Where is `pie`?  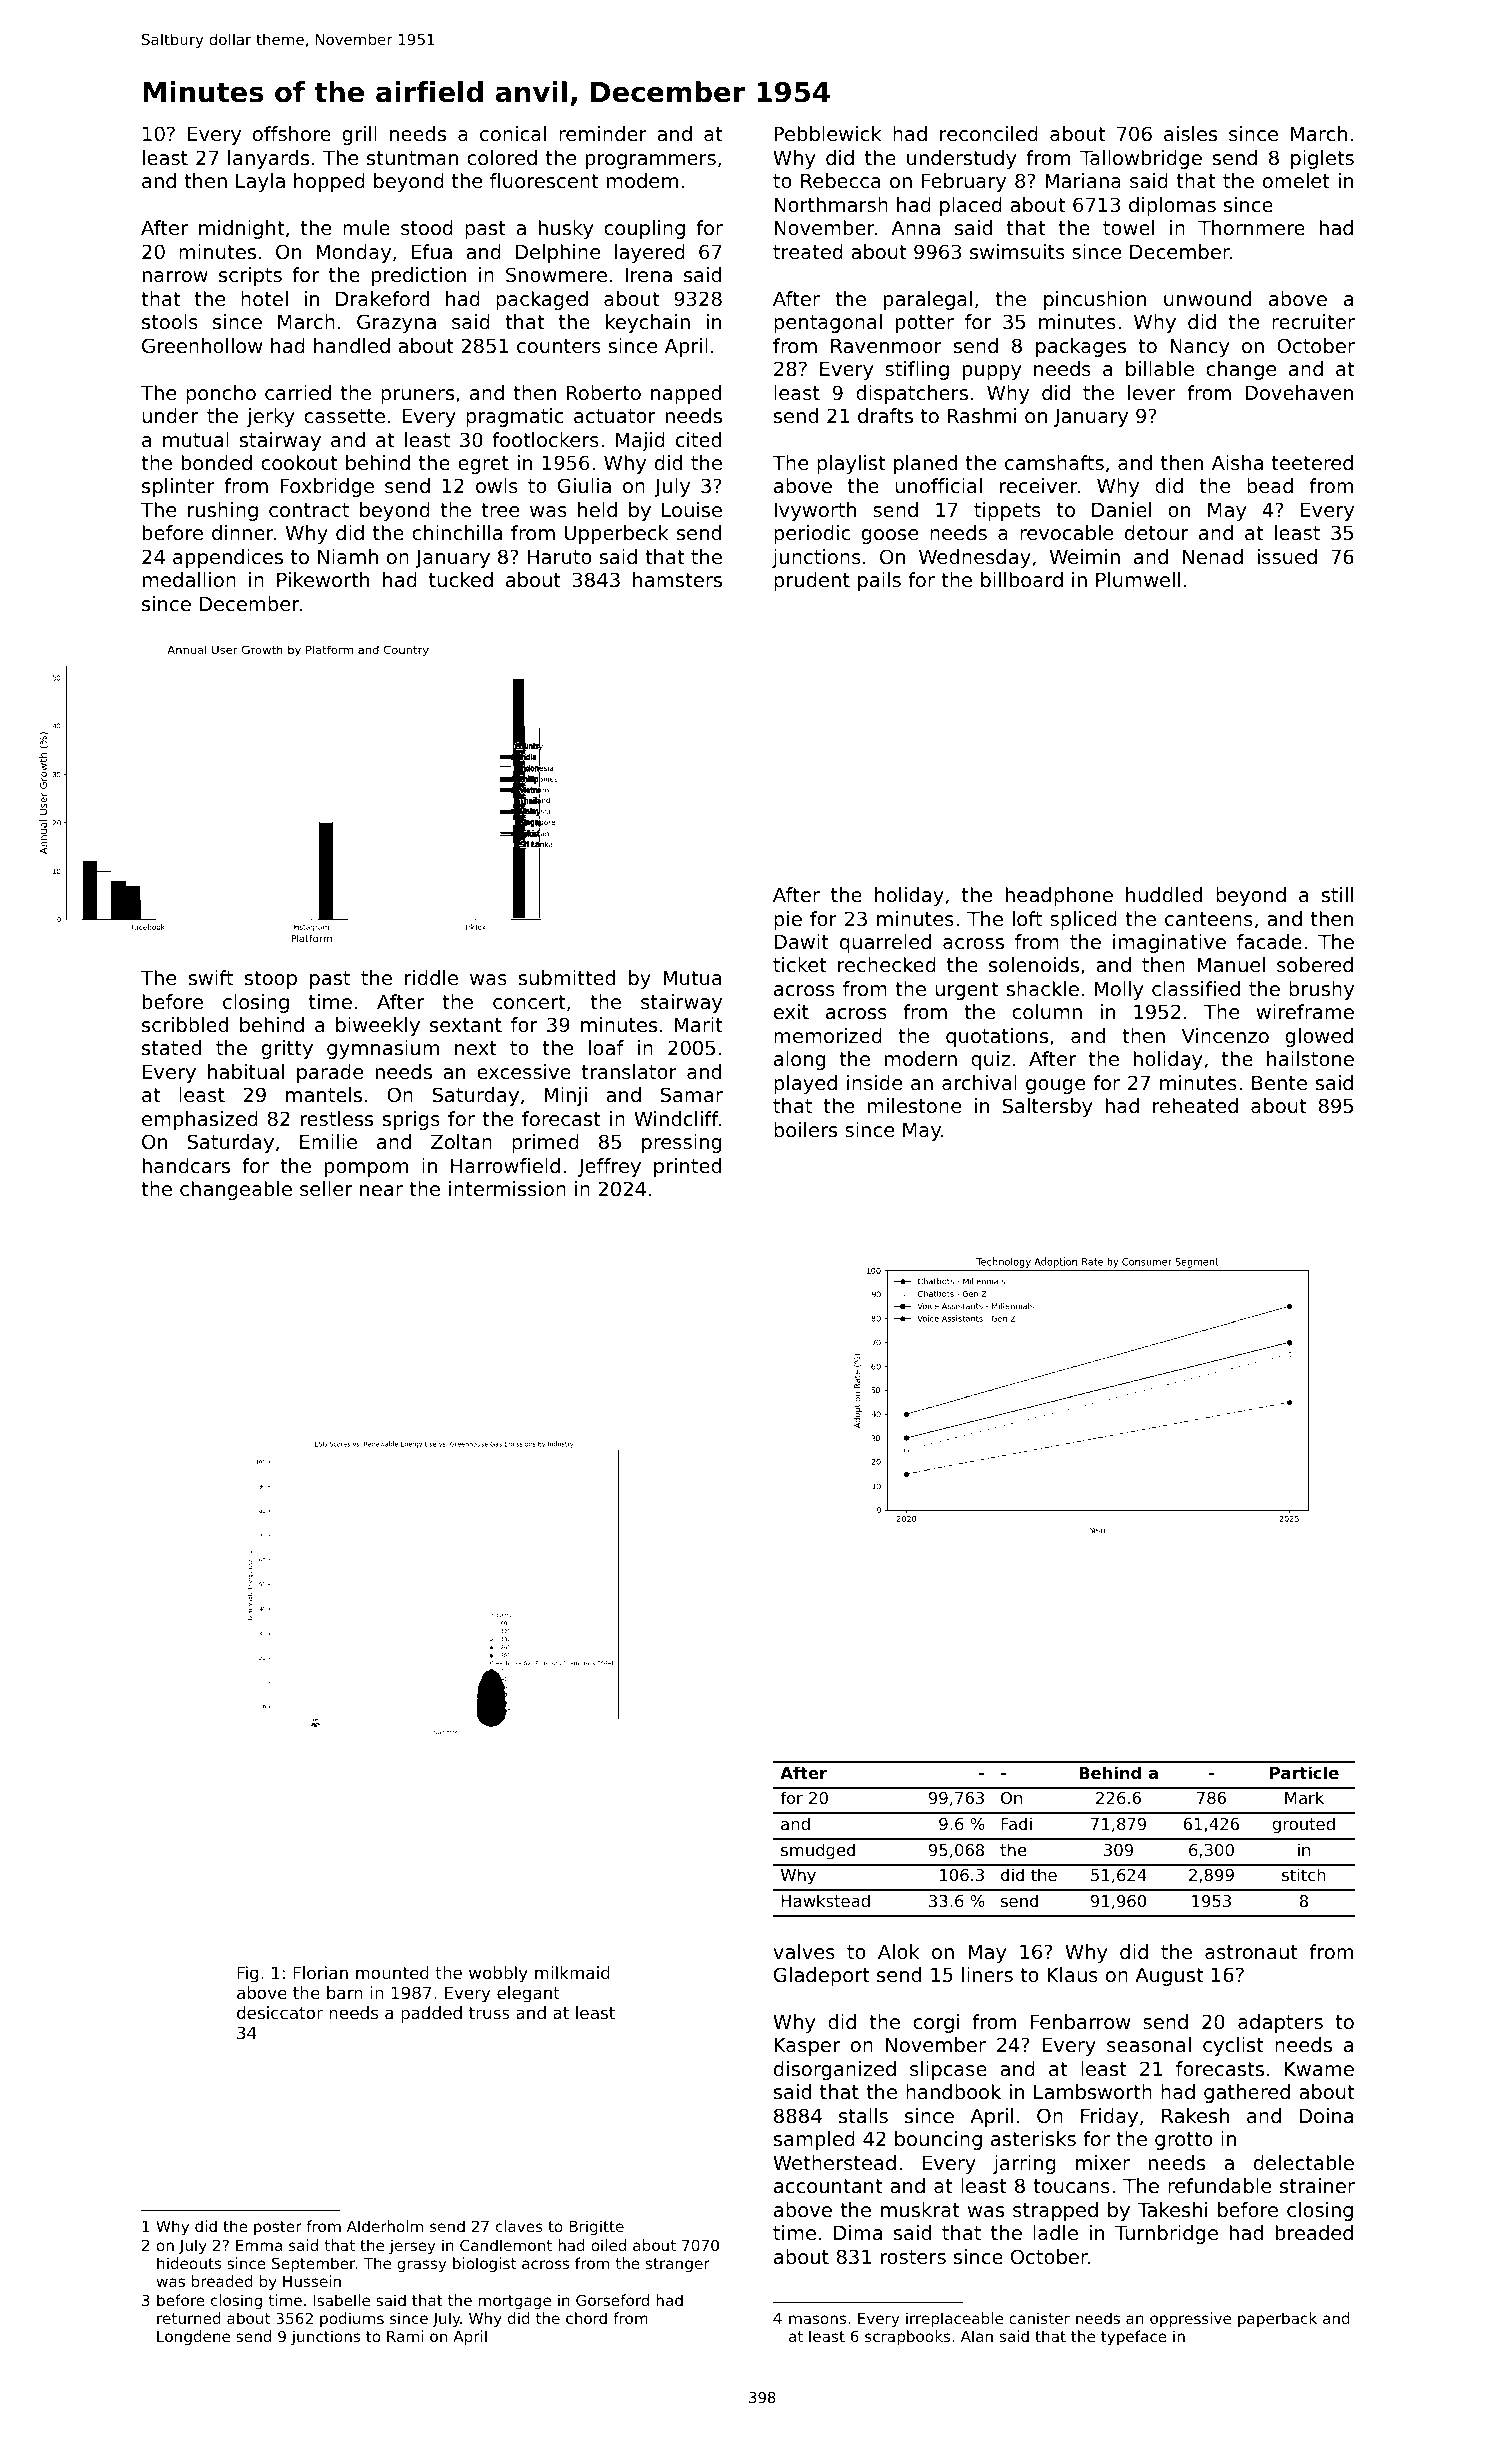
pie is located at coordinates (788, 920).
